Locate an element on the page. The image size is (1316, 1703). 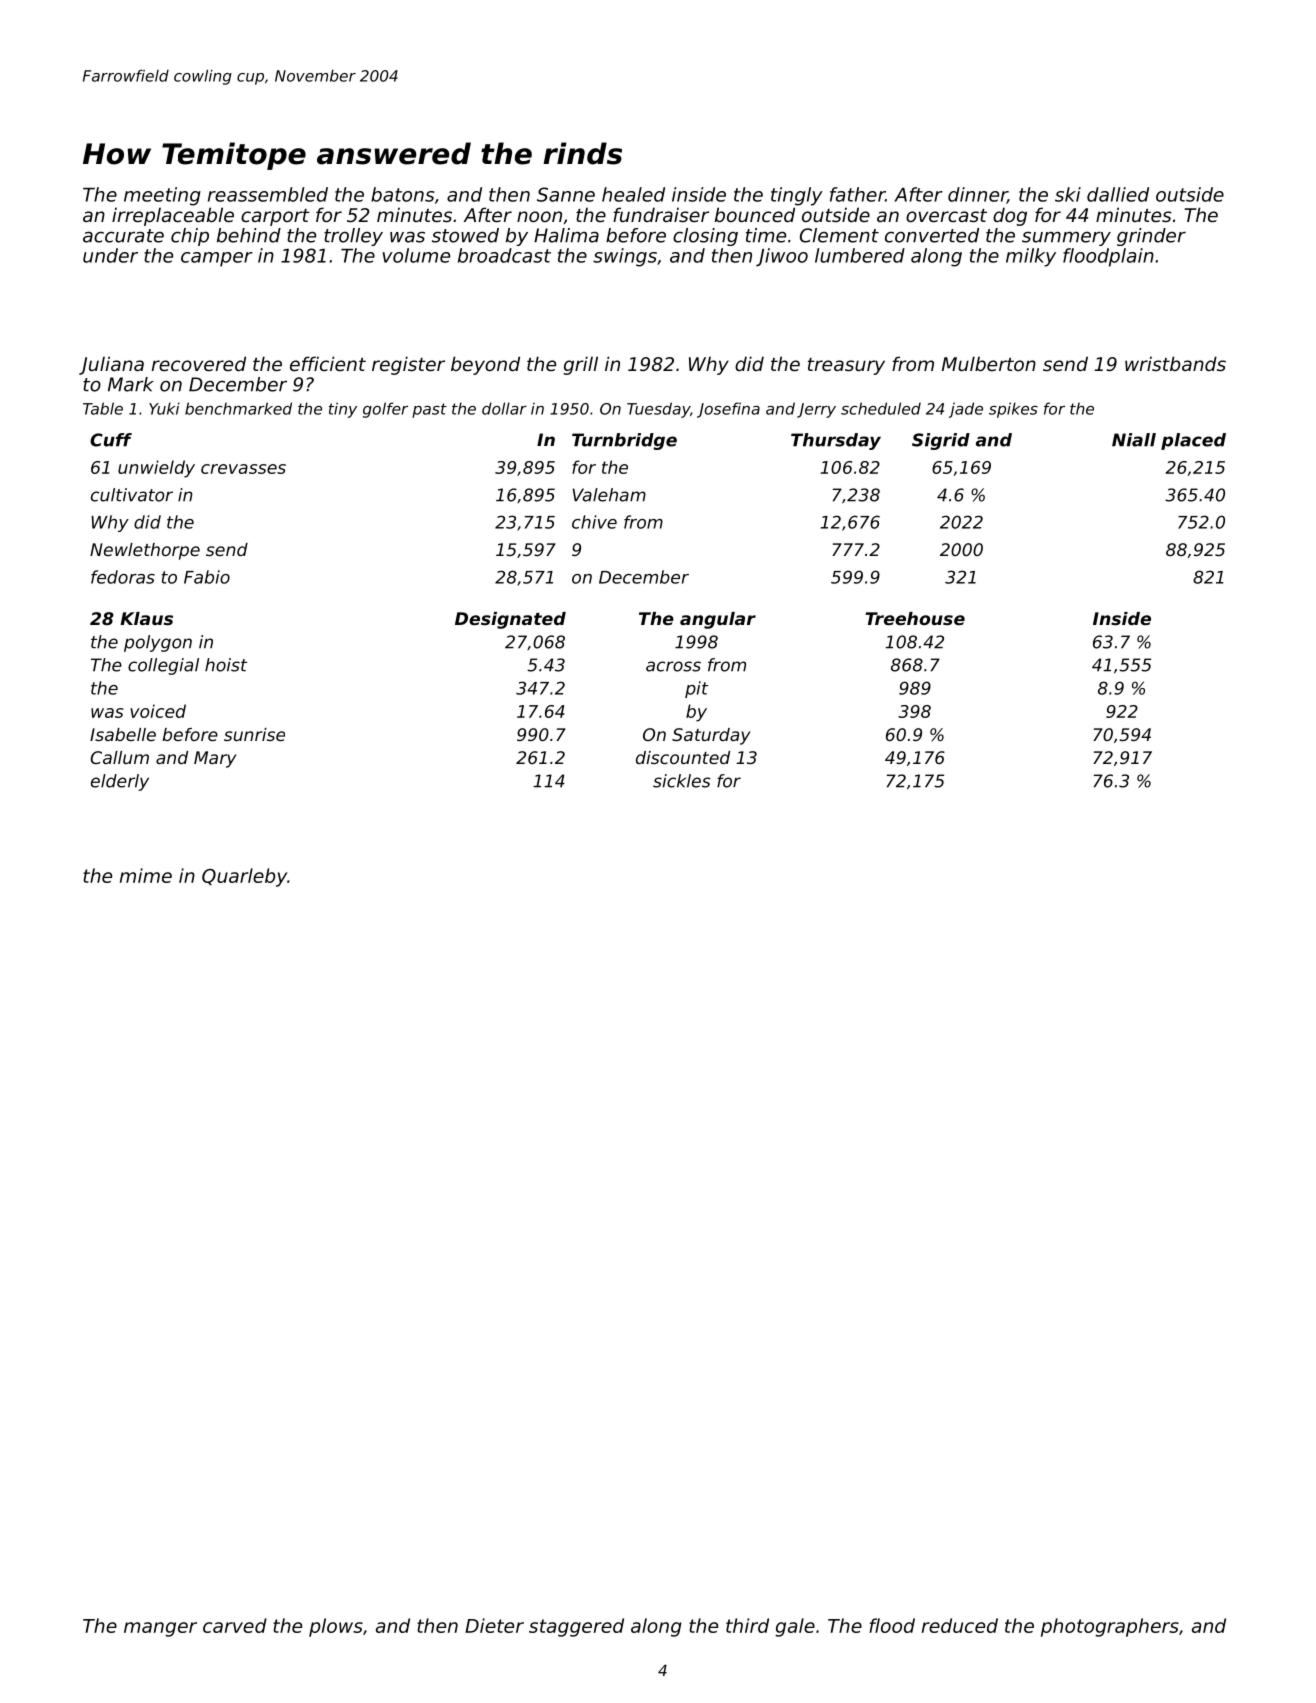
discounted is located at coordinates (683, 757).
